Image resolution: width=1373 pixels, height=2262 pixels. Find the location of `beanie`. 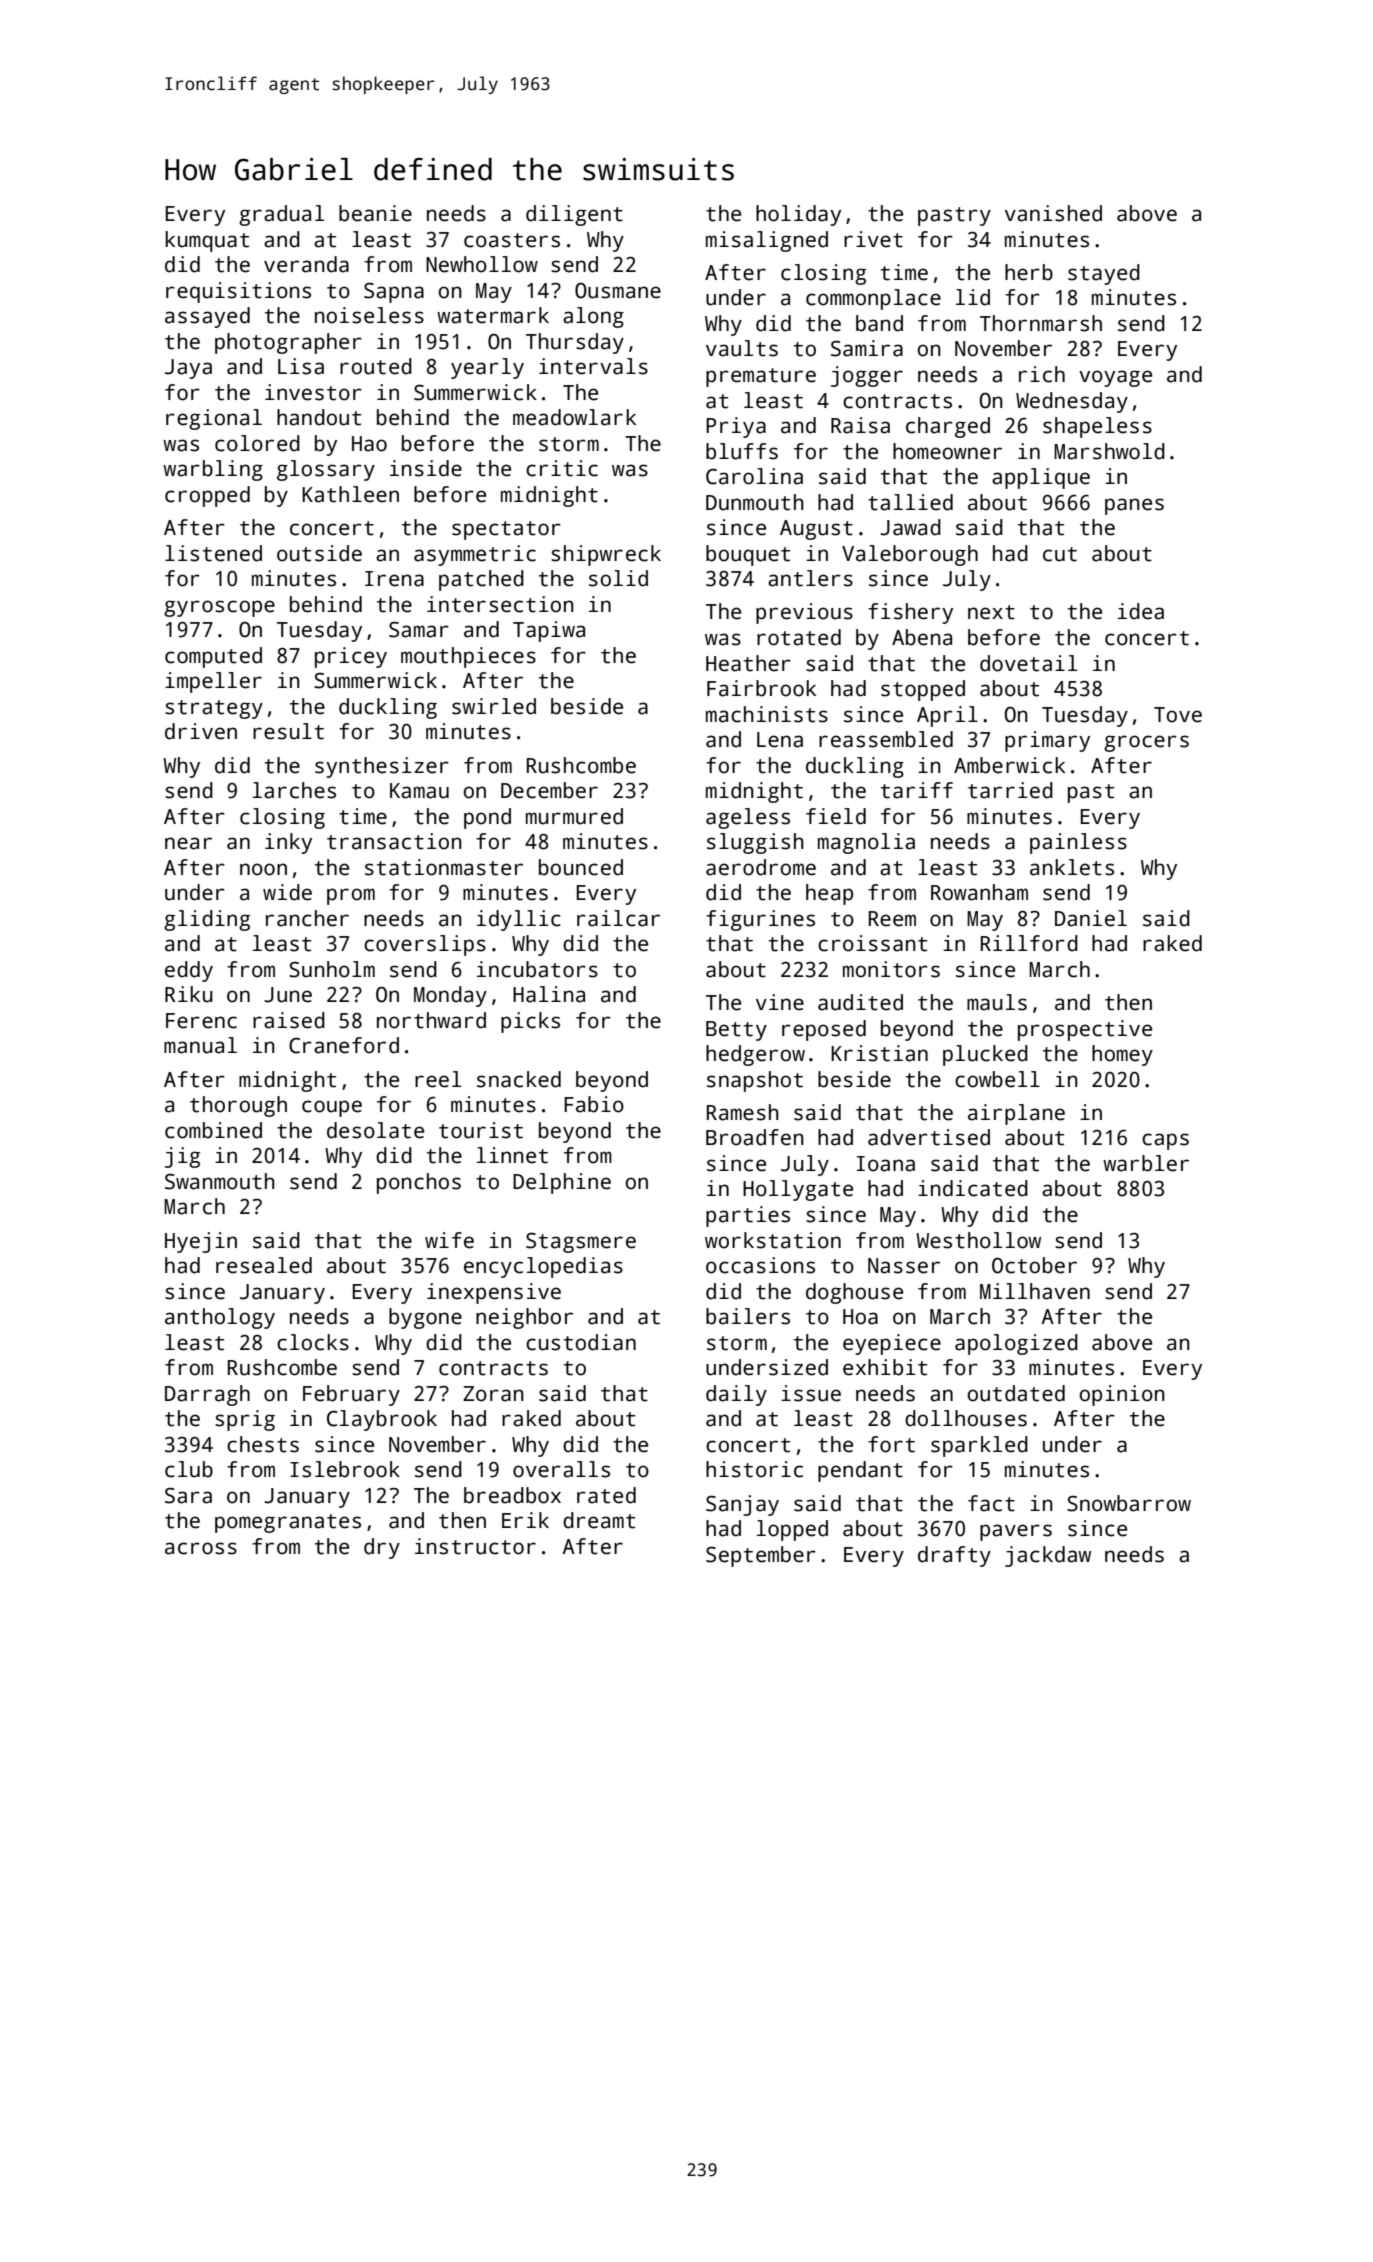

beanie is located at coordinates (375, 213).
